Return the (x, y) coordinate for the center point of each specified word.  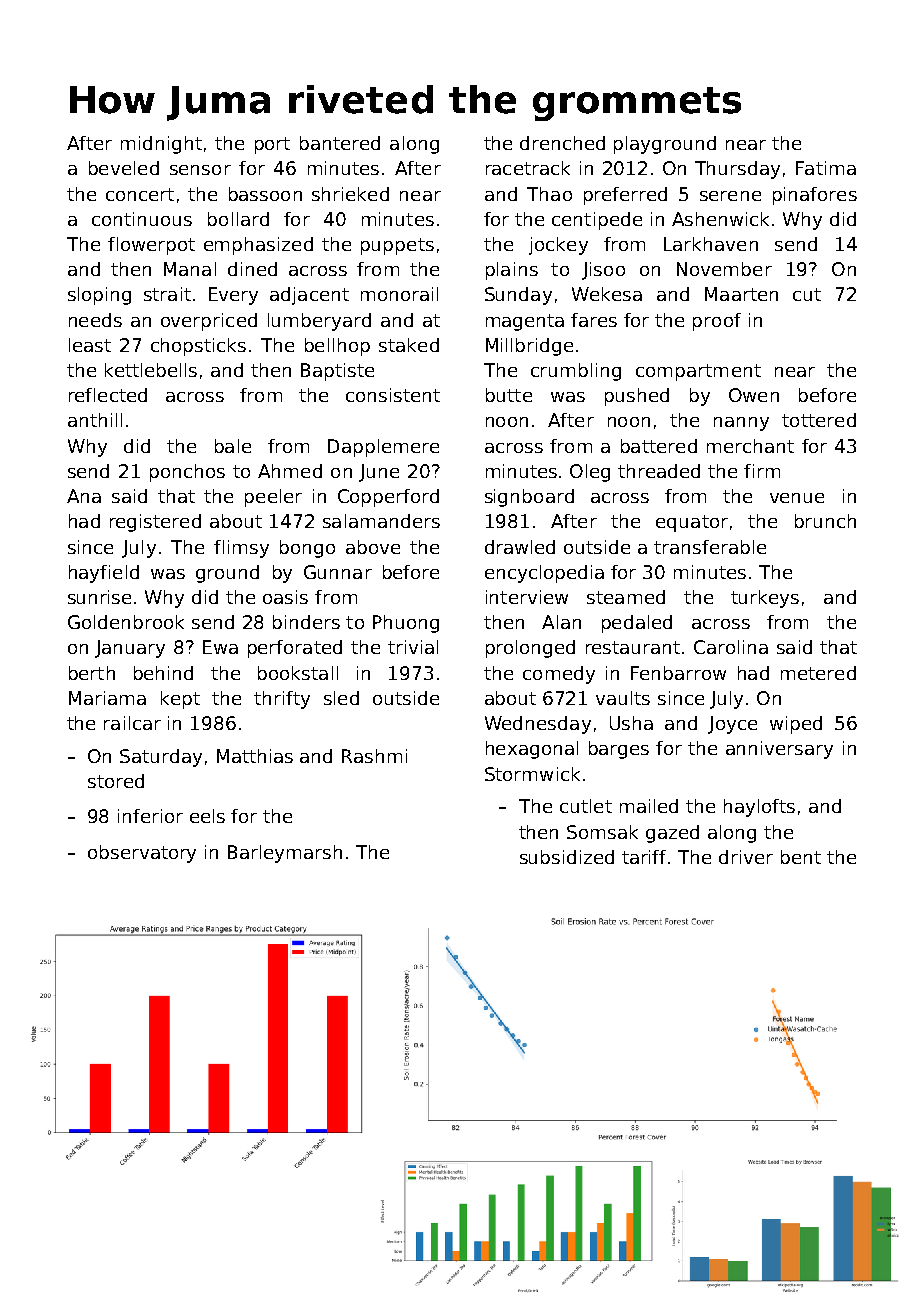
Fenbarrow (678, 673)
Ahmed (290, 471)
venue (797, 498)
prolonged (530, 649)
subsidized (567, 857)
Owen (754, 395)
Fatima (826, 168)
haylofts (759, 808)
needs (95, 320)
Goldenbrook (126, 622)
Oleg (590, 473)
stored (116, 781)
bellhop (337, 347)
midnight (161, 145)
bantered (340, 143)
